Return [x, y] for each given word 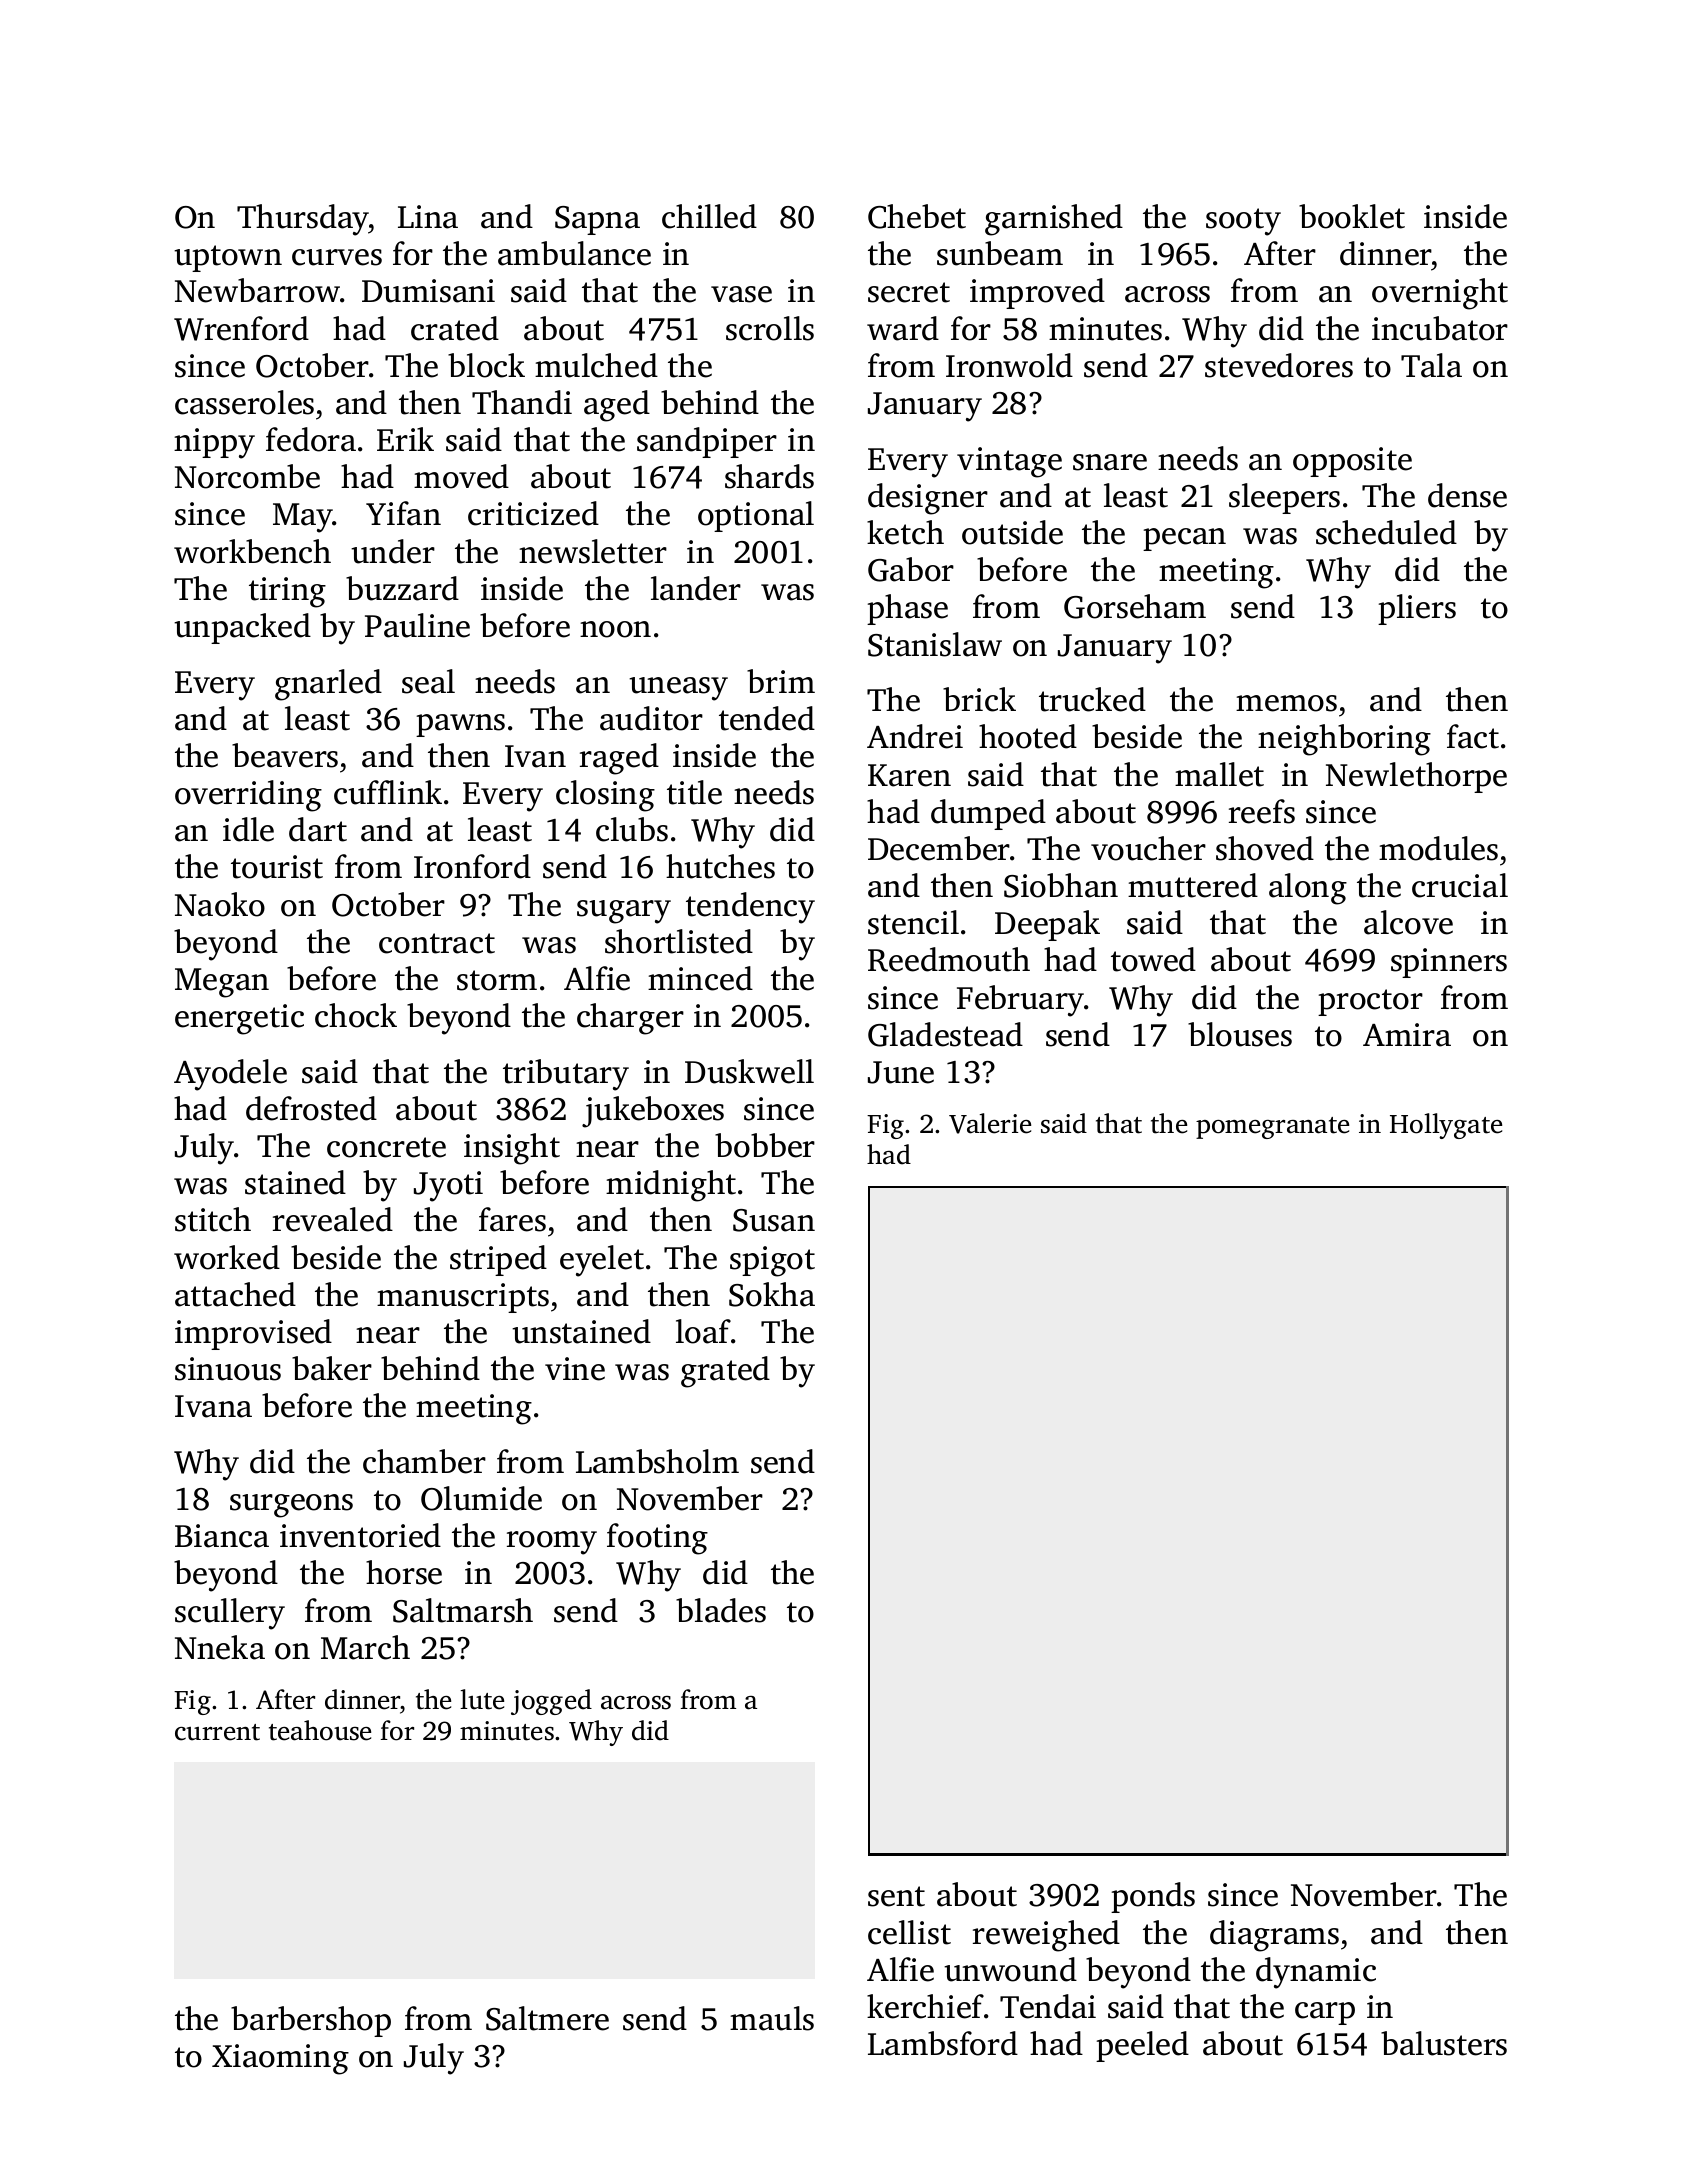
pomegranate [1272, 1128]
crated [455, 328]
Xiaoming [280, 2059]
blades [721, 1610]
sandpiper [707, 442]
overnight [1440, 294]
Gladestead [945, 1034]
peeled [1142, 2046]
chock [356, 1015]
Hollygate [1446, 1126]
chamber [424, 1461]
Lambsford [943, 2043]
